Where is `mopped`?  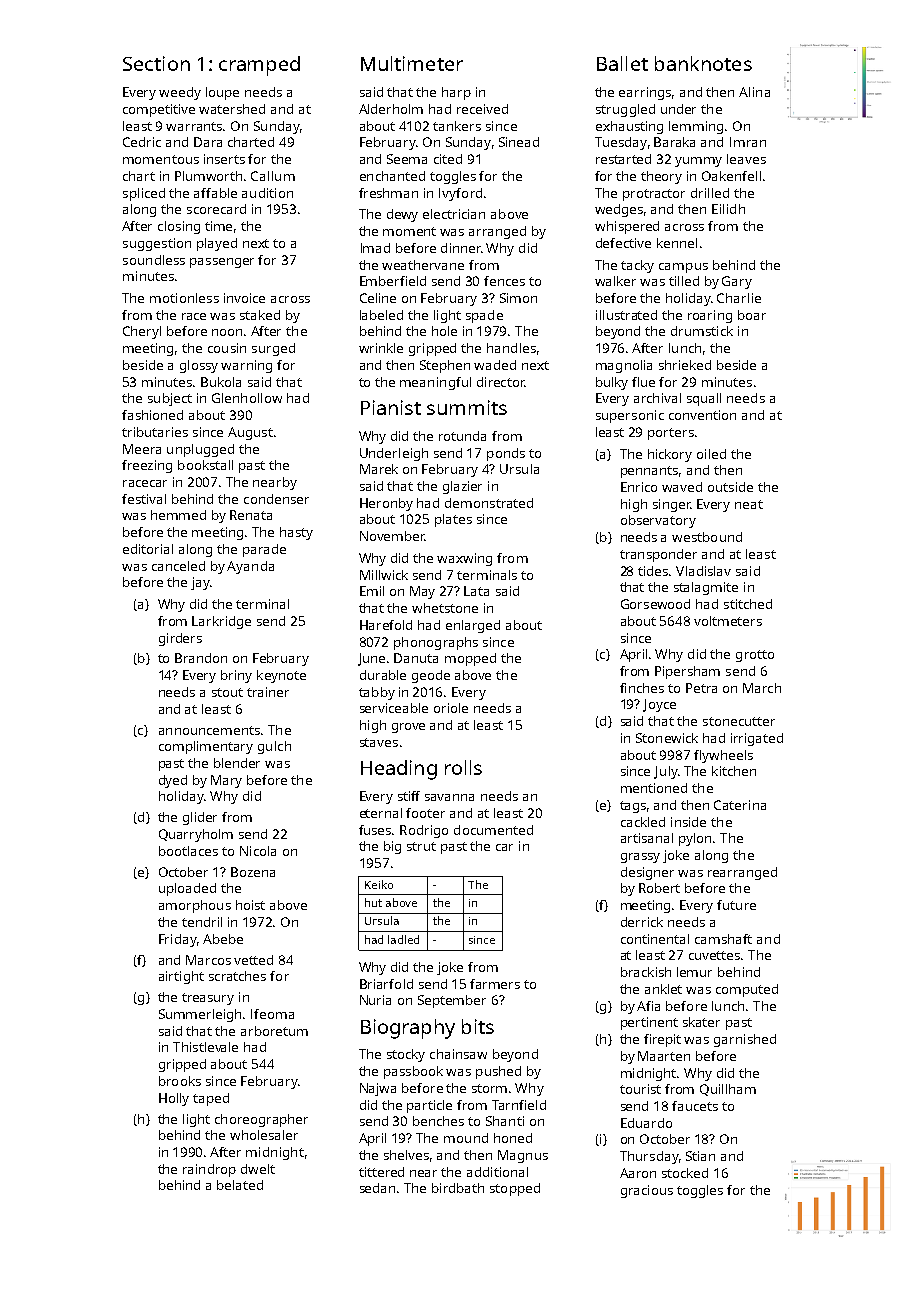 mopped is located at coordinates (470, 659).
